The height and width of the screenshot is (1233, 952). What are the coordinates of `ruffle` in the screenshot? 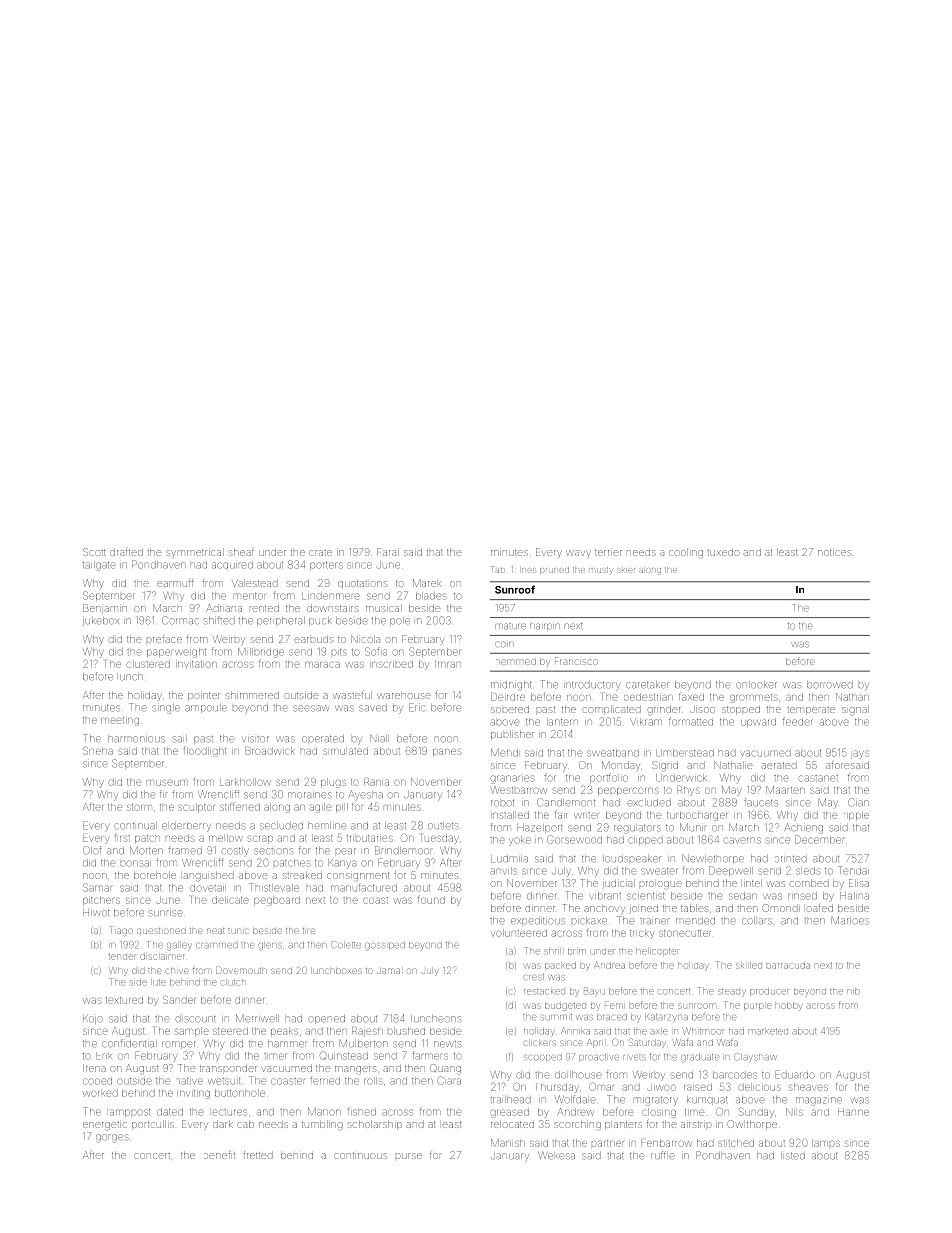 It's located at (662, 1155).
